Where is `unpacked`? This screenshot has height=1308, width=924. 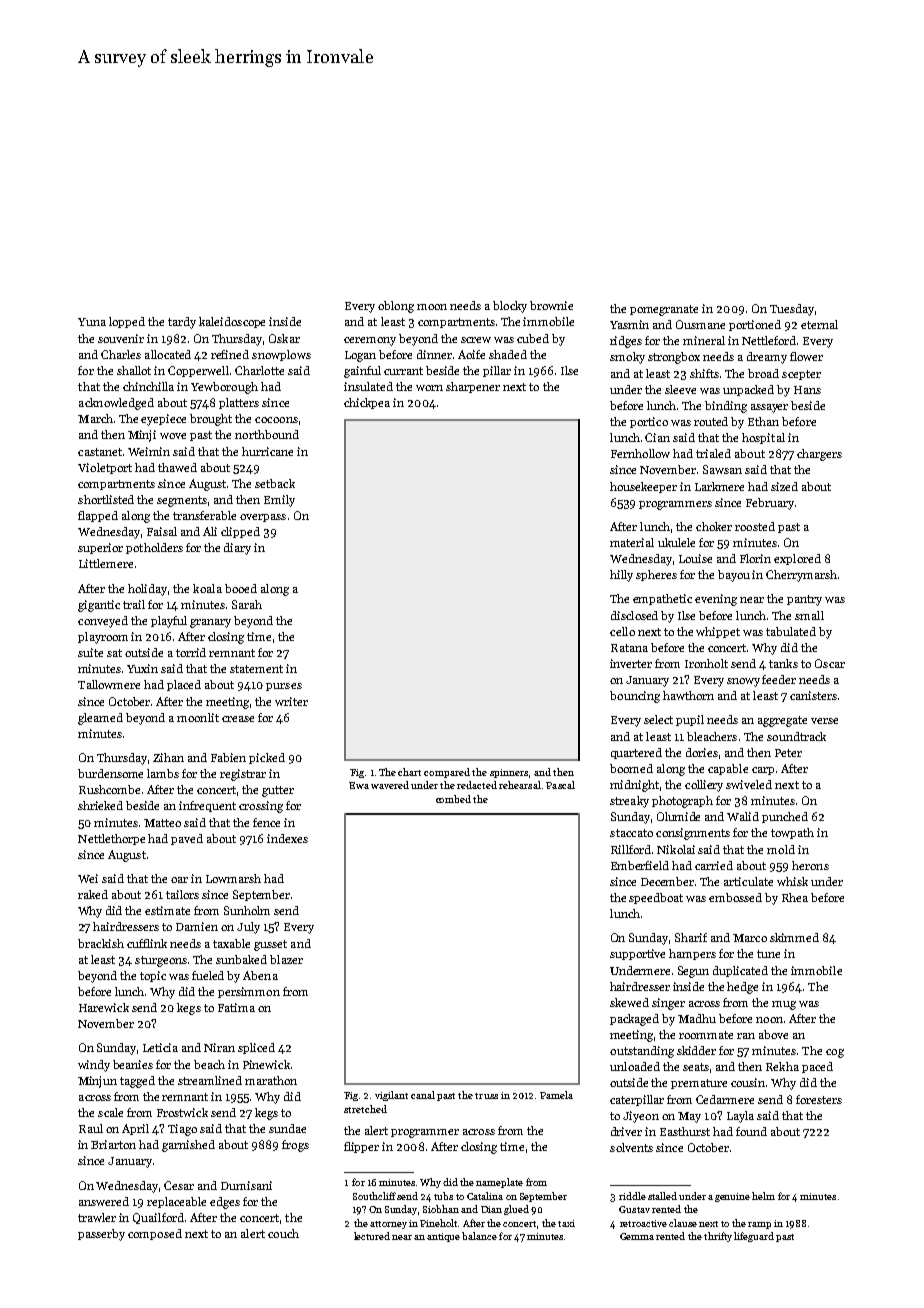 unpacked is located at coordinates (748, 390).
